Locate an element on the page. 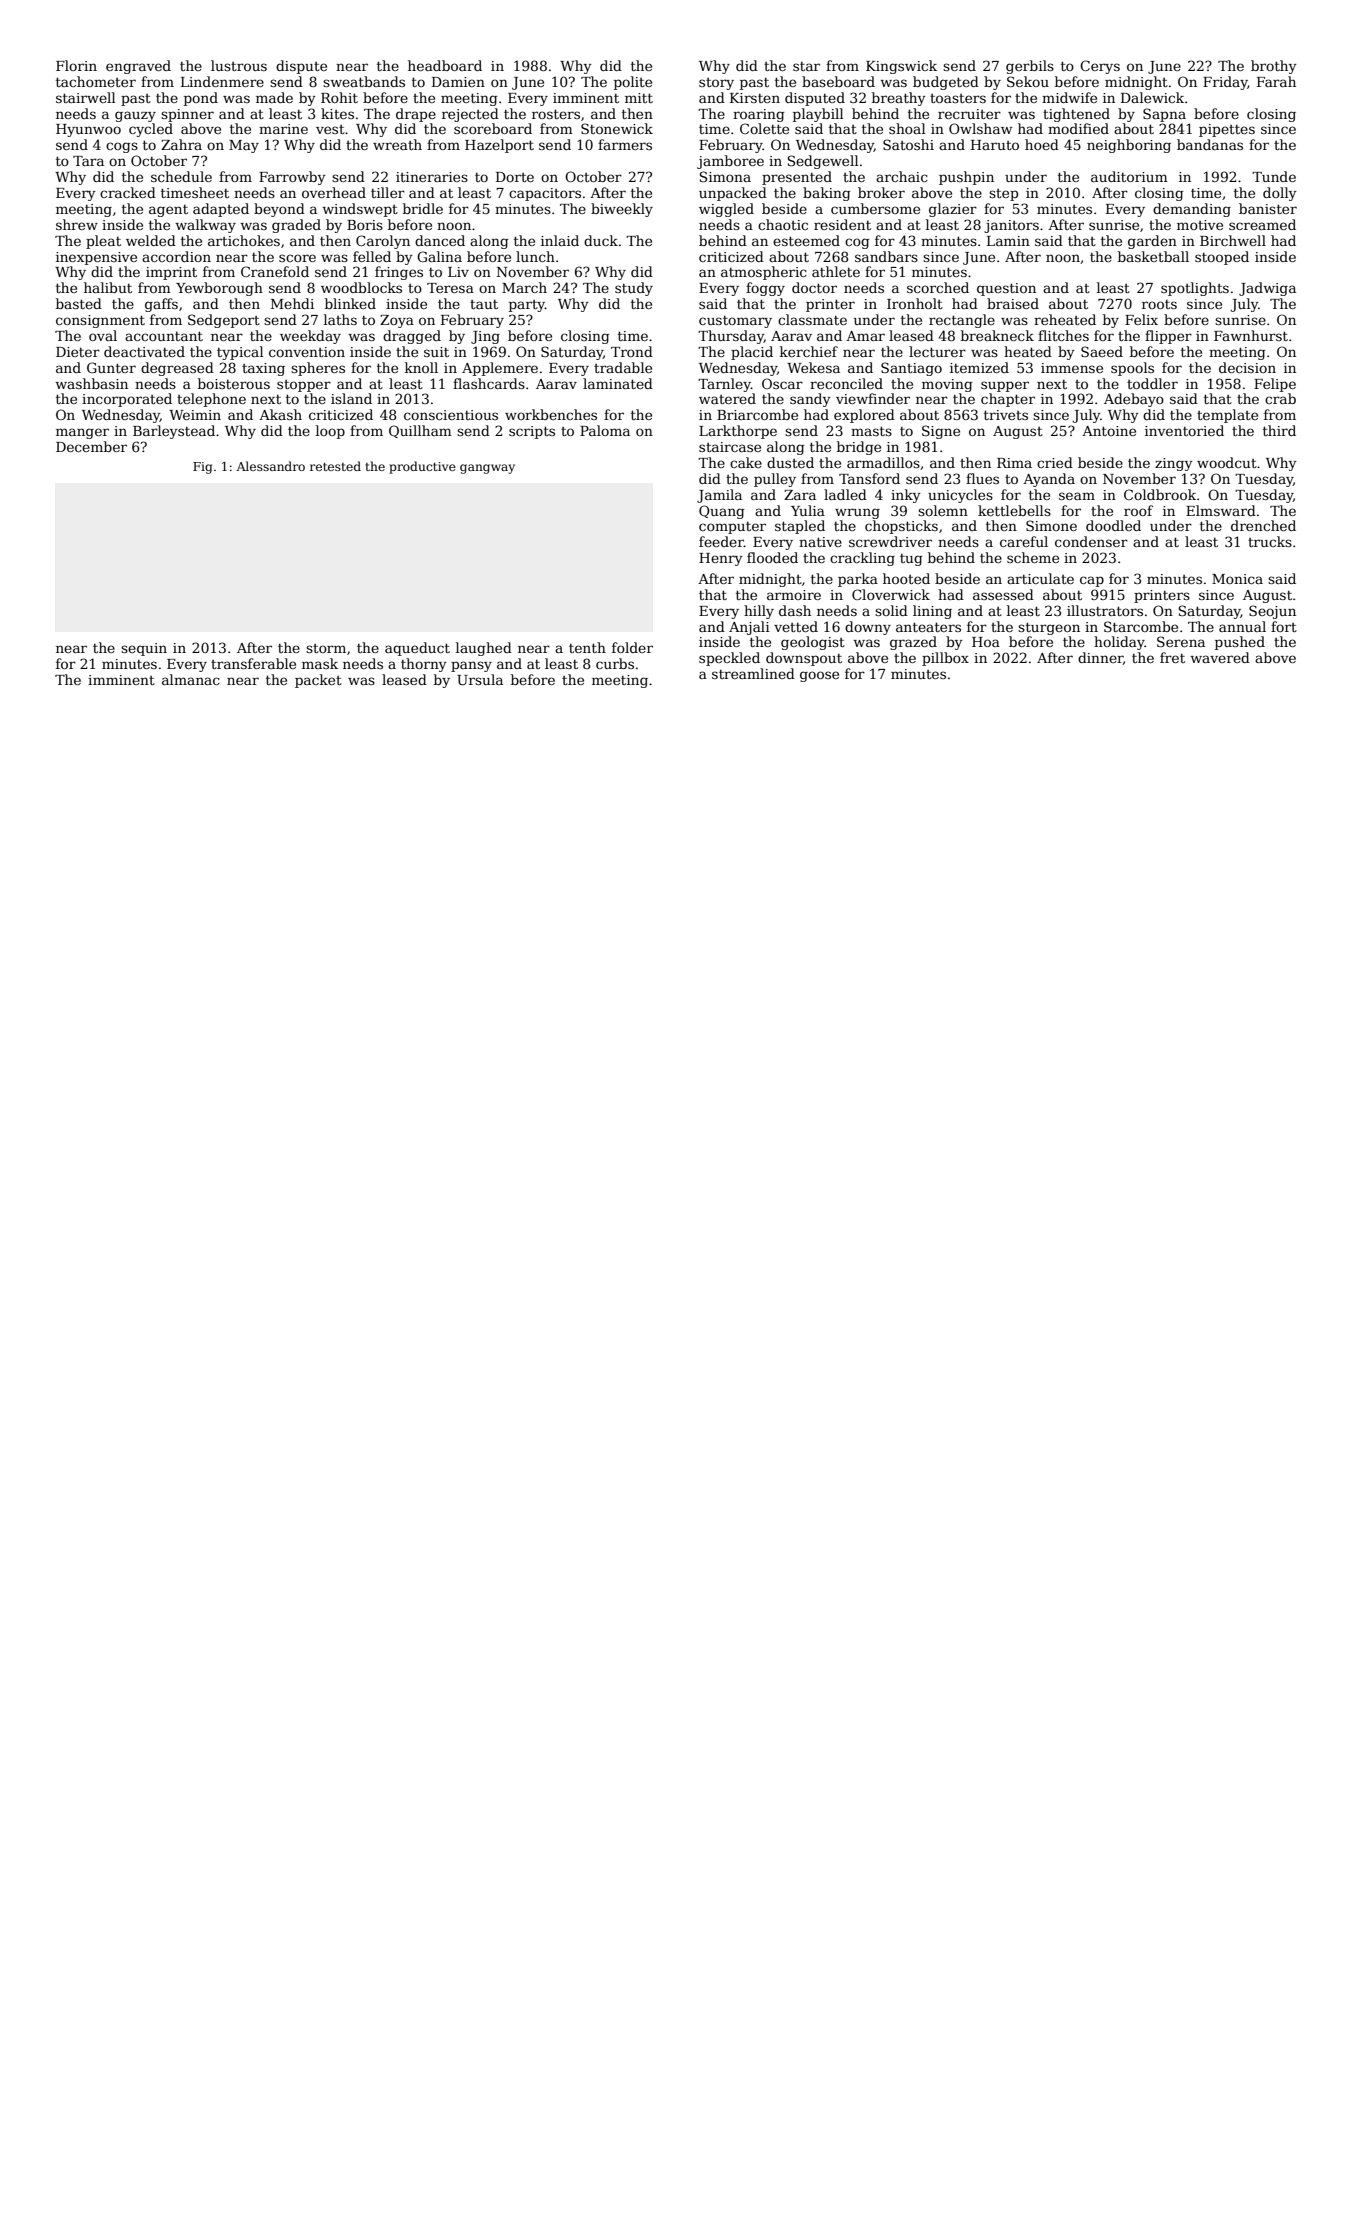 The width and height of the page is (1352, 2227). kerchief is located at coordinates (809, 351).
